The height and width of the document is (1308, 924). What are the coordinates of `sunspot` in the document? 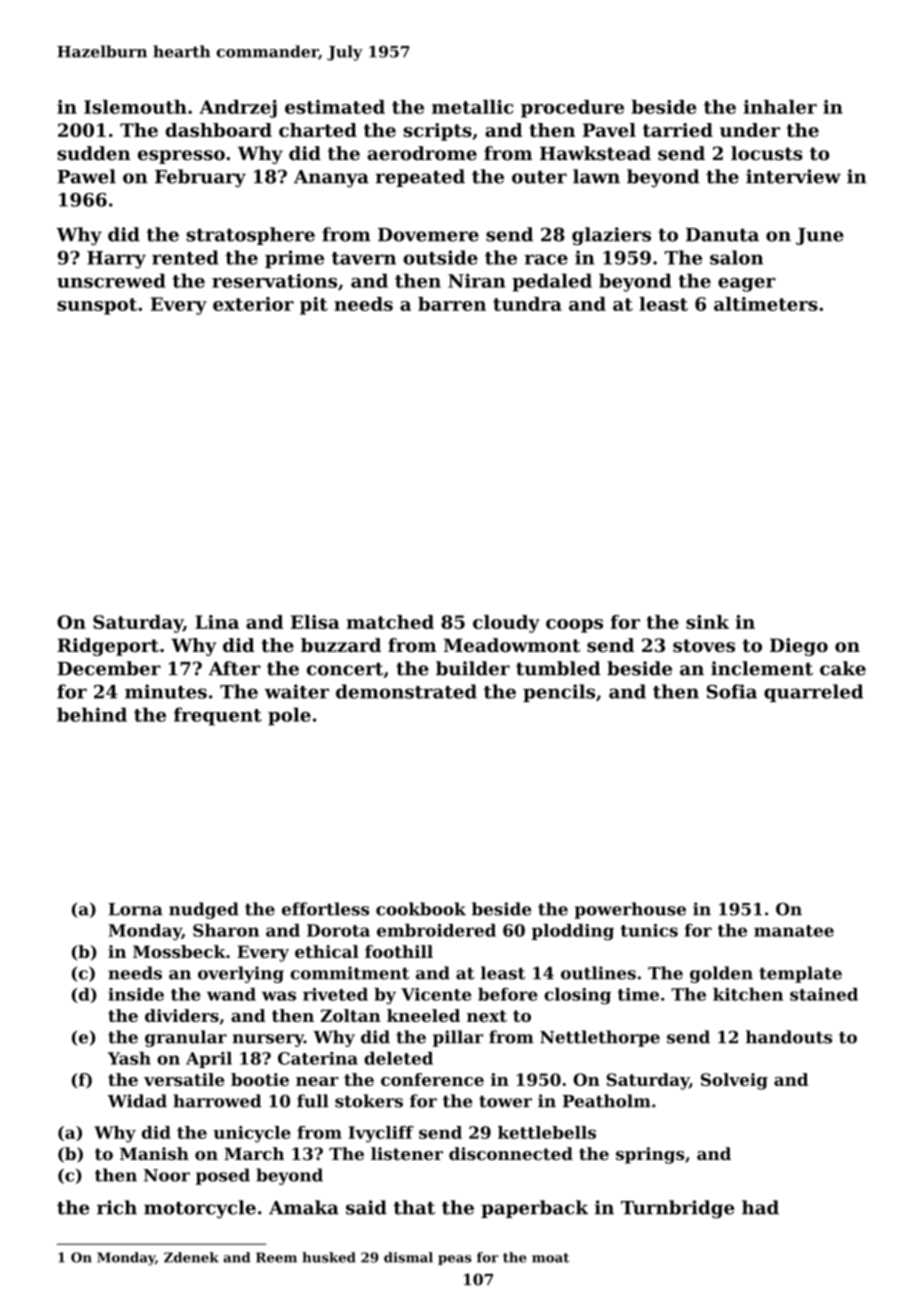 It's located at (97, 306).
